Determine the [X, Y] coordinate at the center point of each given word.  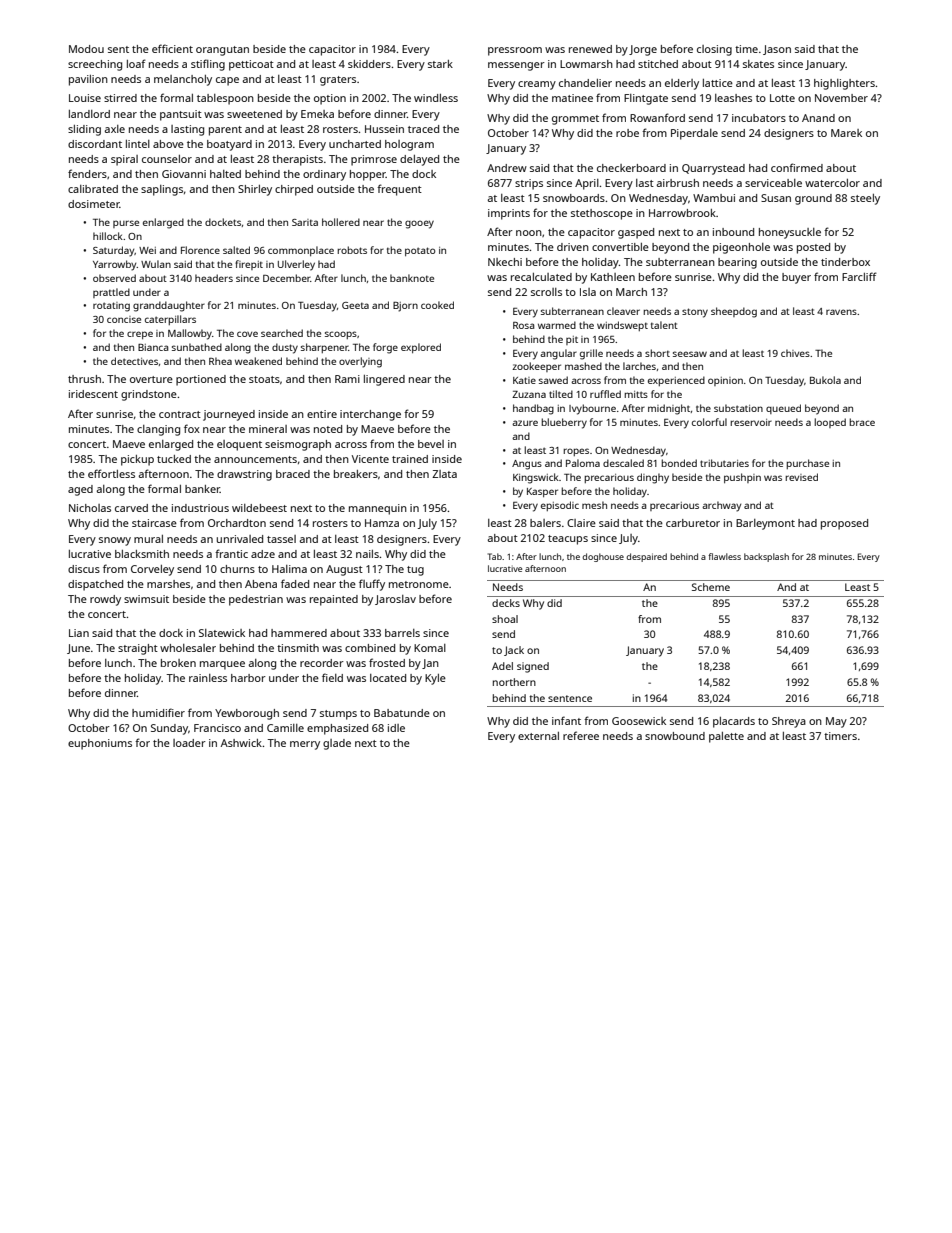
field [332, 677]
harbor [248, 678]
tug [415, 571]
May [836, 722]
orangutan [222, 51]
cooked [437, 305]
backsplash [766, 557]
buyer [796, 278]
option [330, 99]
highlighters [844, 84]
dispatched [95, 585]
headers [214, 278]
